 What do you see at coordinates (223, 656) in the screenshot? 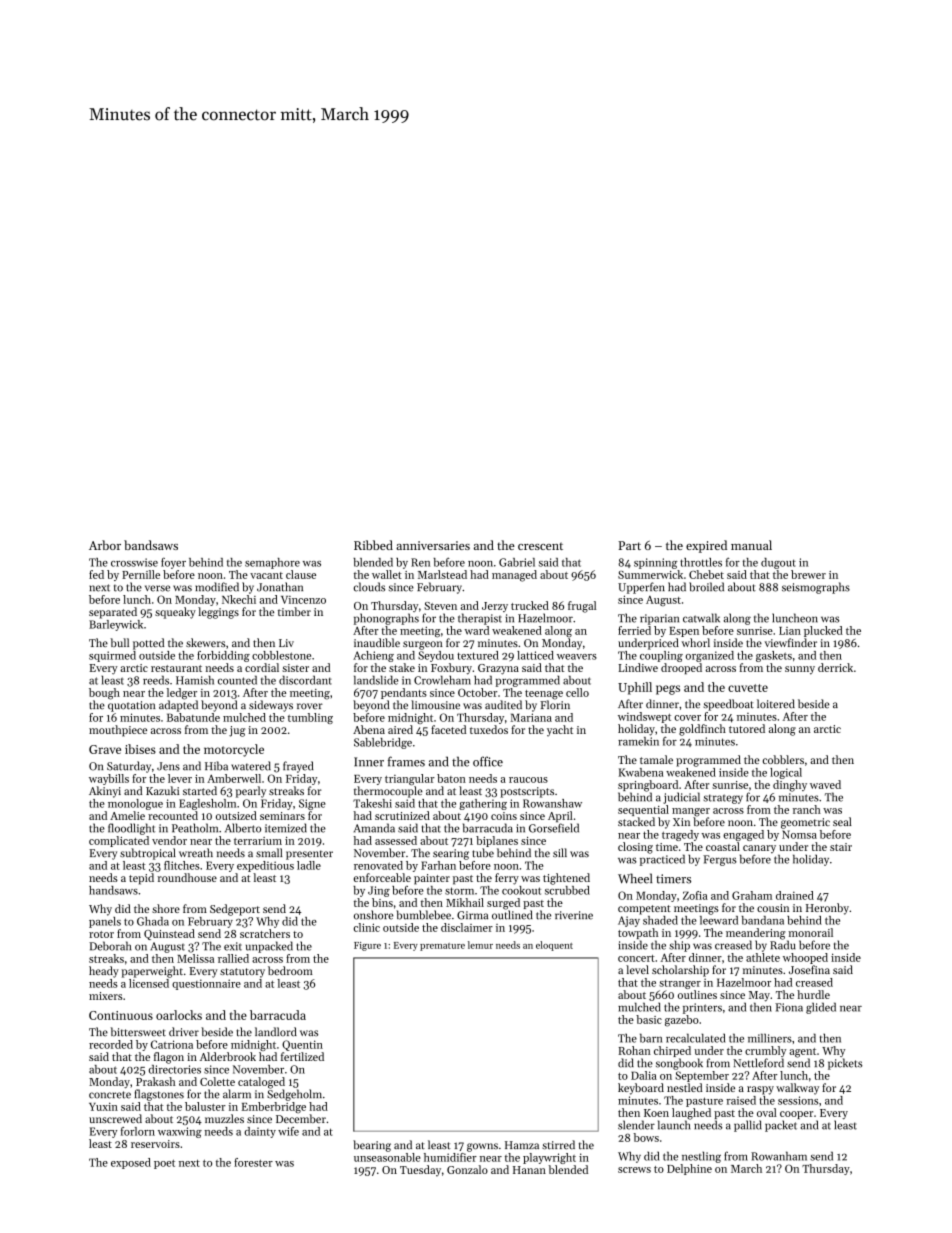
I see `forbidding` at bounding box center [223, 656].
